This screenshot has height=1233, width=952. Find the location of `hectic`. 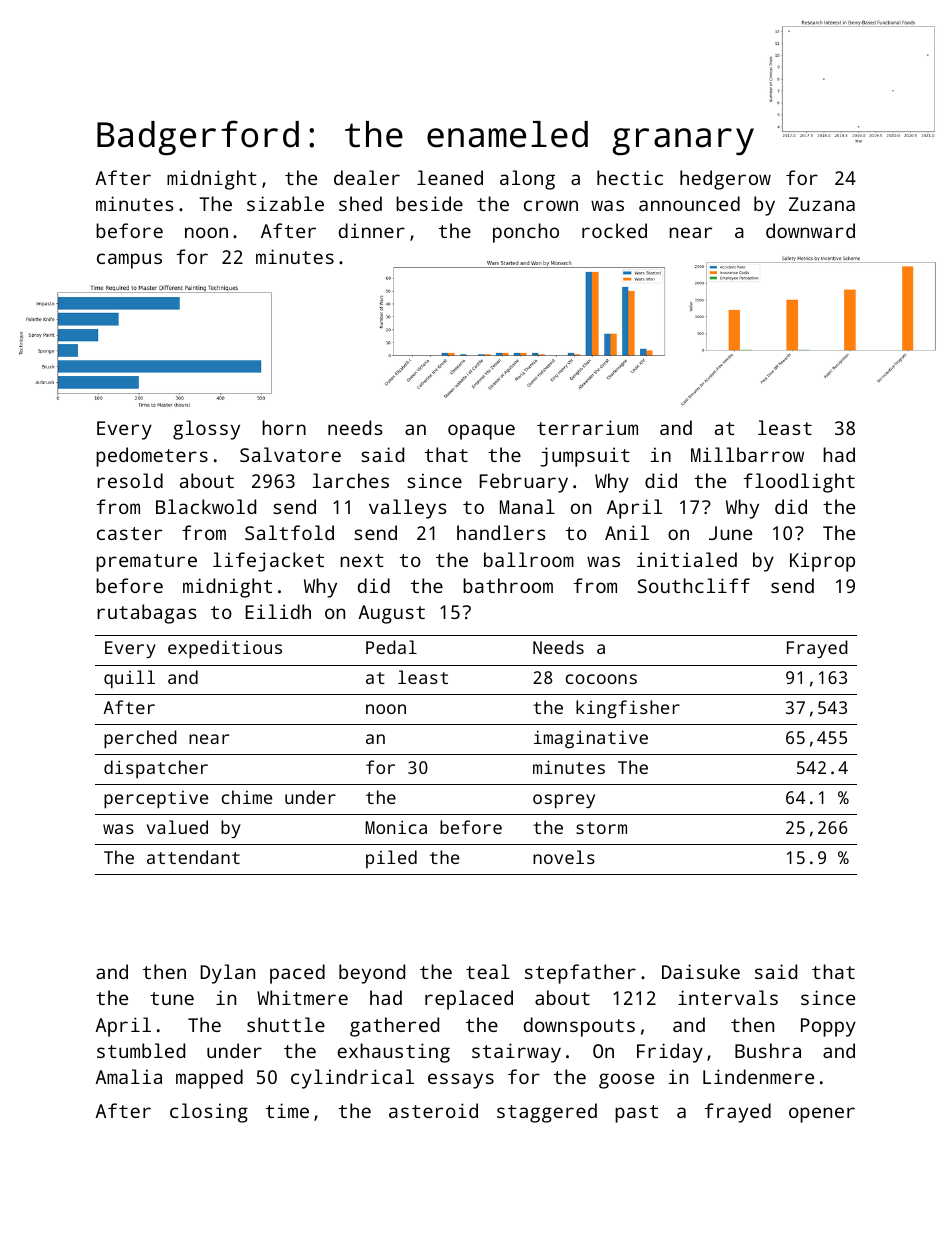

hectic is located at coordinates (630, 177).
